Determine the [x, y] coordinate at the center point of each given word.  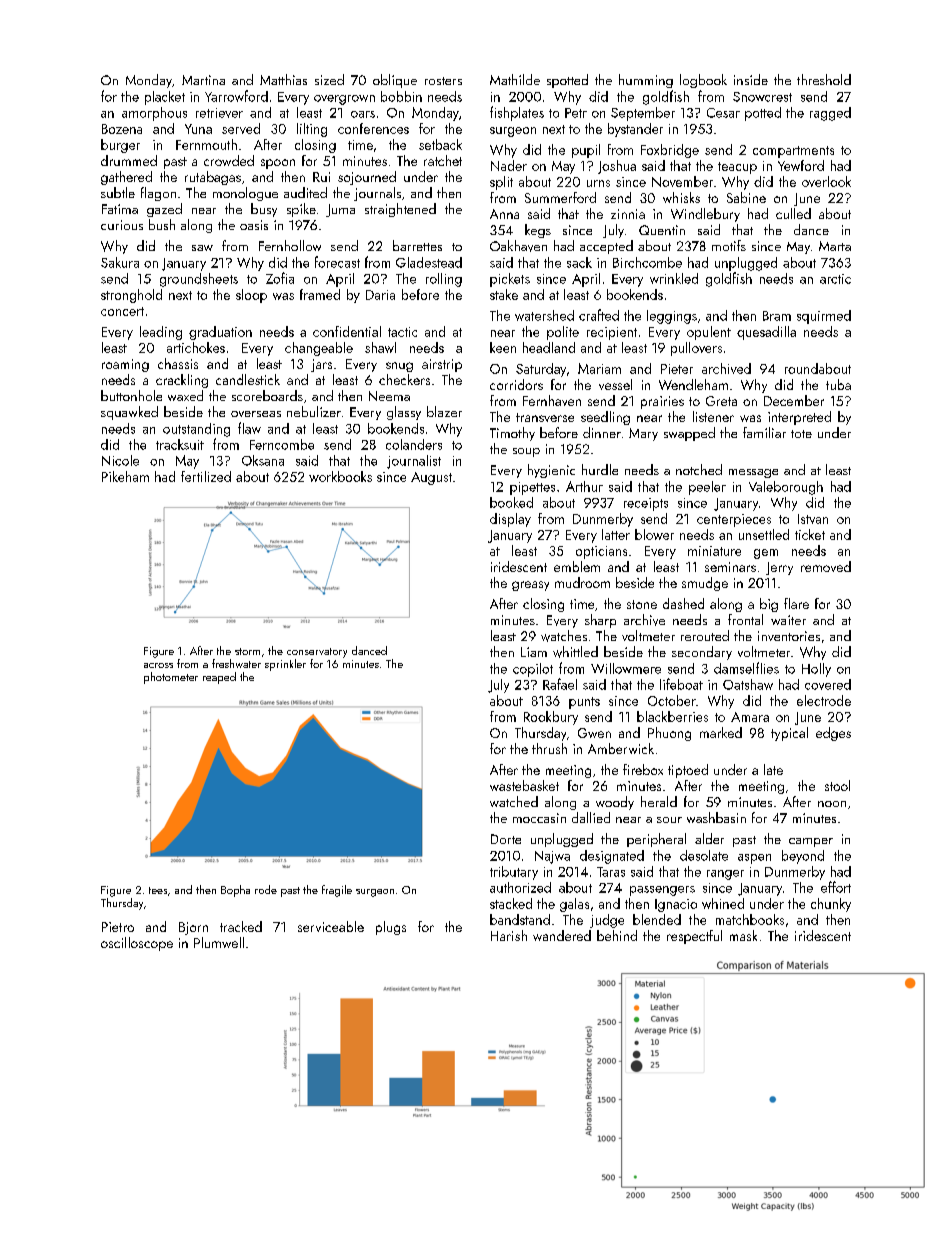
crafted [599, 315]
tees [158, 890]
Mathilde [515, 79]
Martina [203, 80]
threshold [824, 79]
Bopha [235, 891]
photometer [171, 678]
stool [837, 785]
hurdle [600, 469]
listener [713, 416]
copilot [533, 670]
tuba [838, 384]
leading [161, 333]
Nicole [120, 460]
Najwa [552, 857]
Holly [816, 670]
